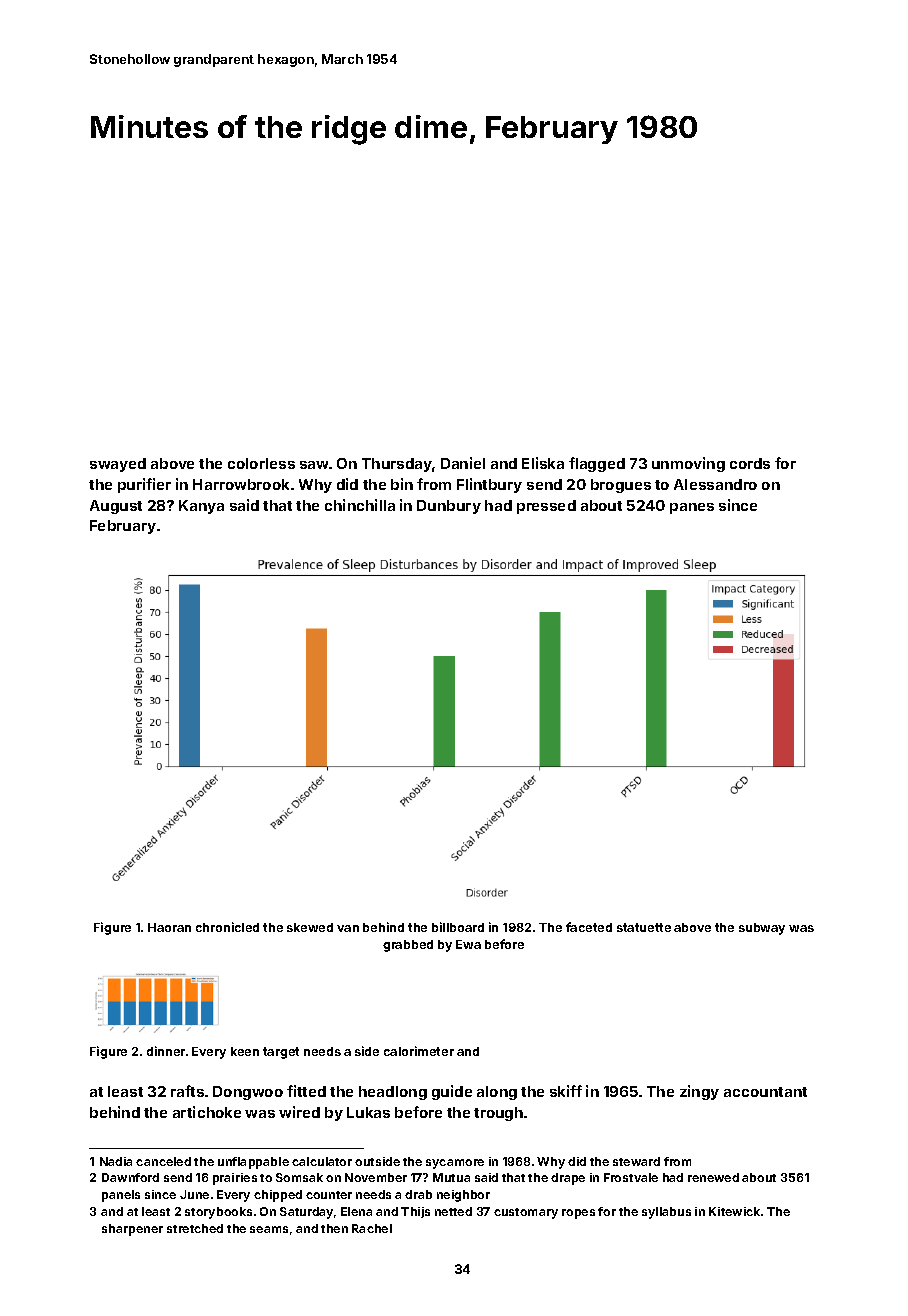 This screenshot has width=908, height=1316. Describe the element at coordinates (644, 927) in the screenshot. I see `statuette` at that location.
